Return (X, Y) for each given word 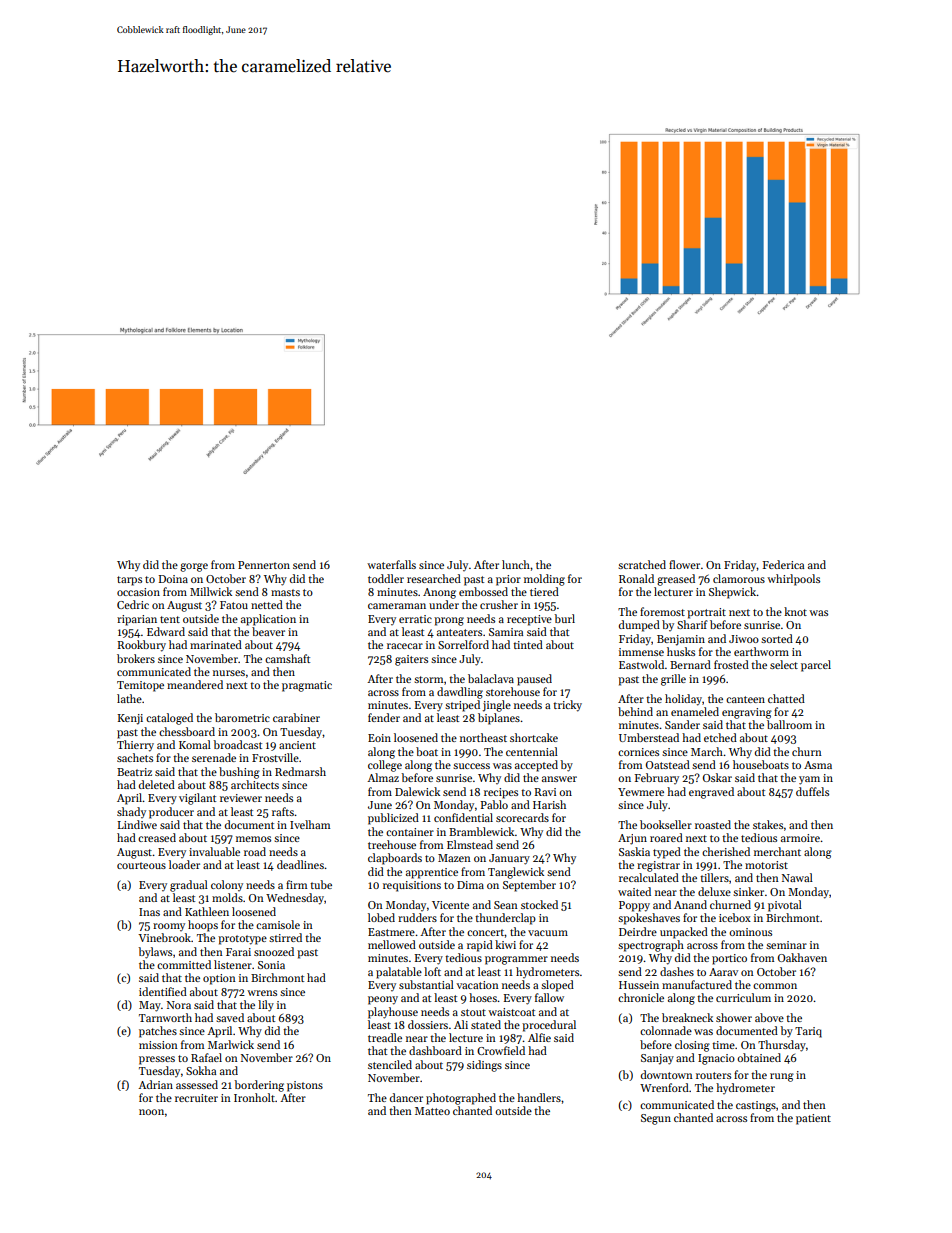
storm (428, 679)
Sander (682, 724)
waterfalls (391, 564)
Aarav (723, 972)
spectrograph (651, 946)
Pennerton (264, 565)
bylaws (155, 953)
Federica (783, 564)
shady (131, 812)
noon (151, 1112)
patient (813, 1119)
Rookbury (141, 646)
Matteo (432, 1111)
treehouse (392, 844)
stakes (768, 824)
